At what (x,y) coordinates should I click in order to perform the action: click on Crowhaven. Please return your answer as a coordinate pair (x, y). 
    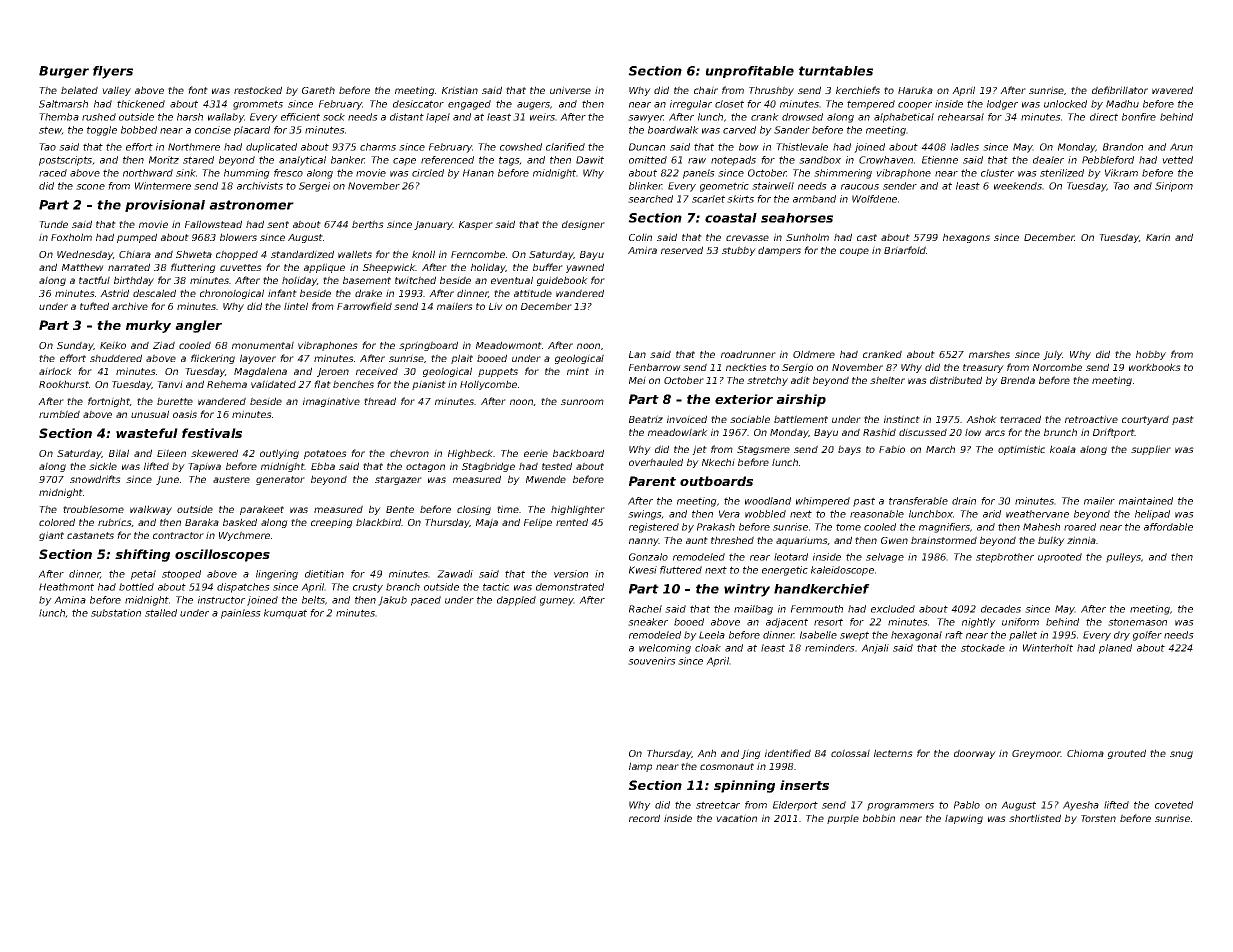
    Looking at the image, I should click on (886, 160).
